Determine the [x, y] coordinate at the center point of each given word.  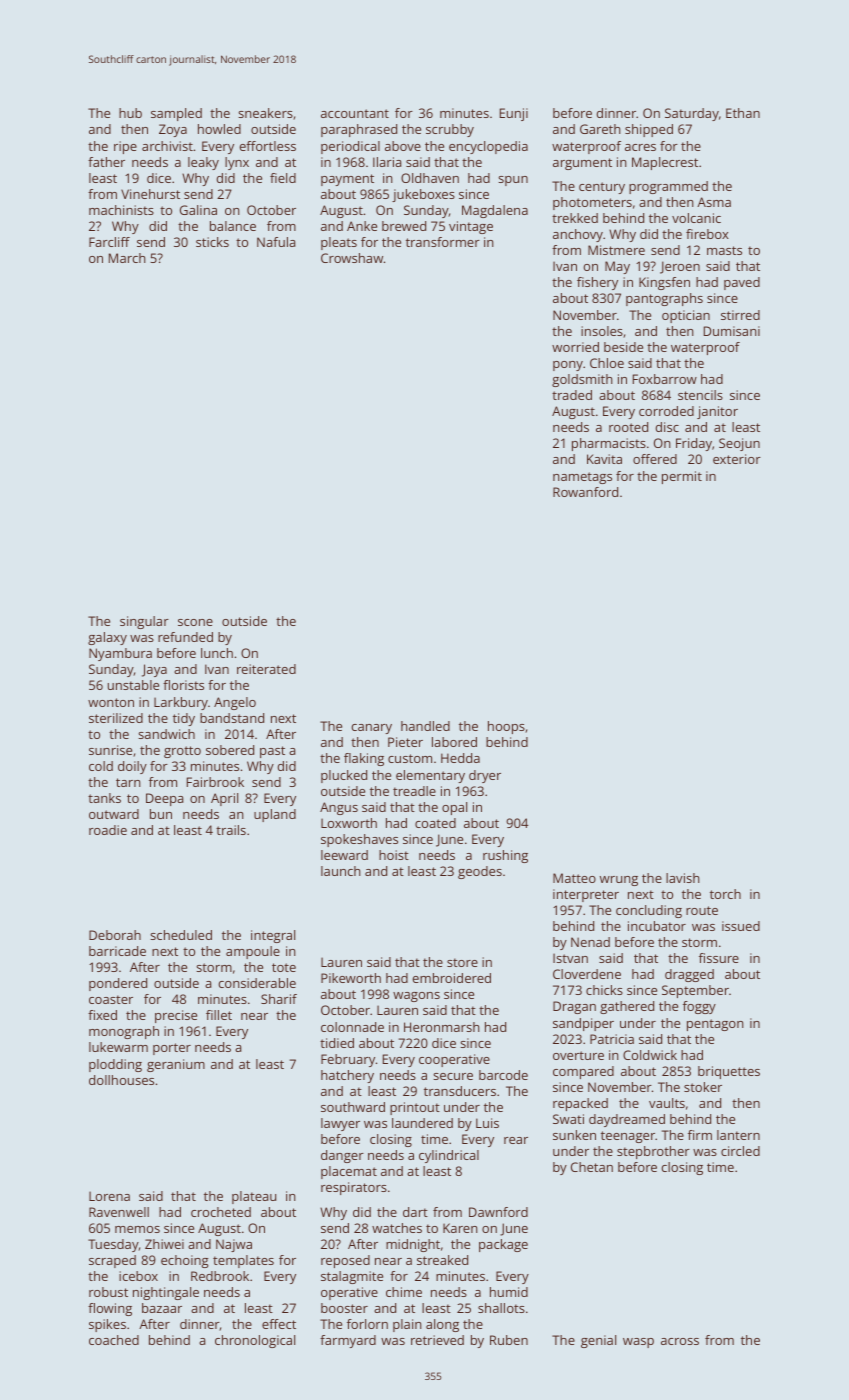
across [680, 1341]
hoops [506, 727]
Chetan [592, 1167]
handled [425, 726]
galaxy [107, 638]
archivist [167, 146]
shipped [649, 130]
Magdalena [495, 211]
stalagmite [352, 1277]
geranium [176, 1065]
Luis [487, 1123]
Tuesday [113, 1245]
